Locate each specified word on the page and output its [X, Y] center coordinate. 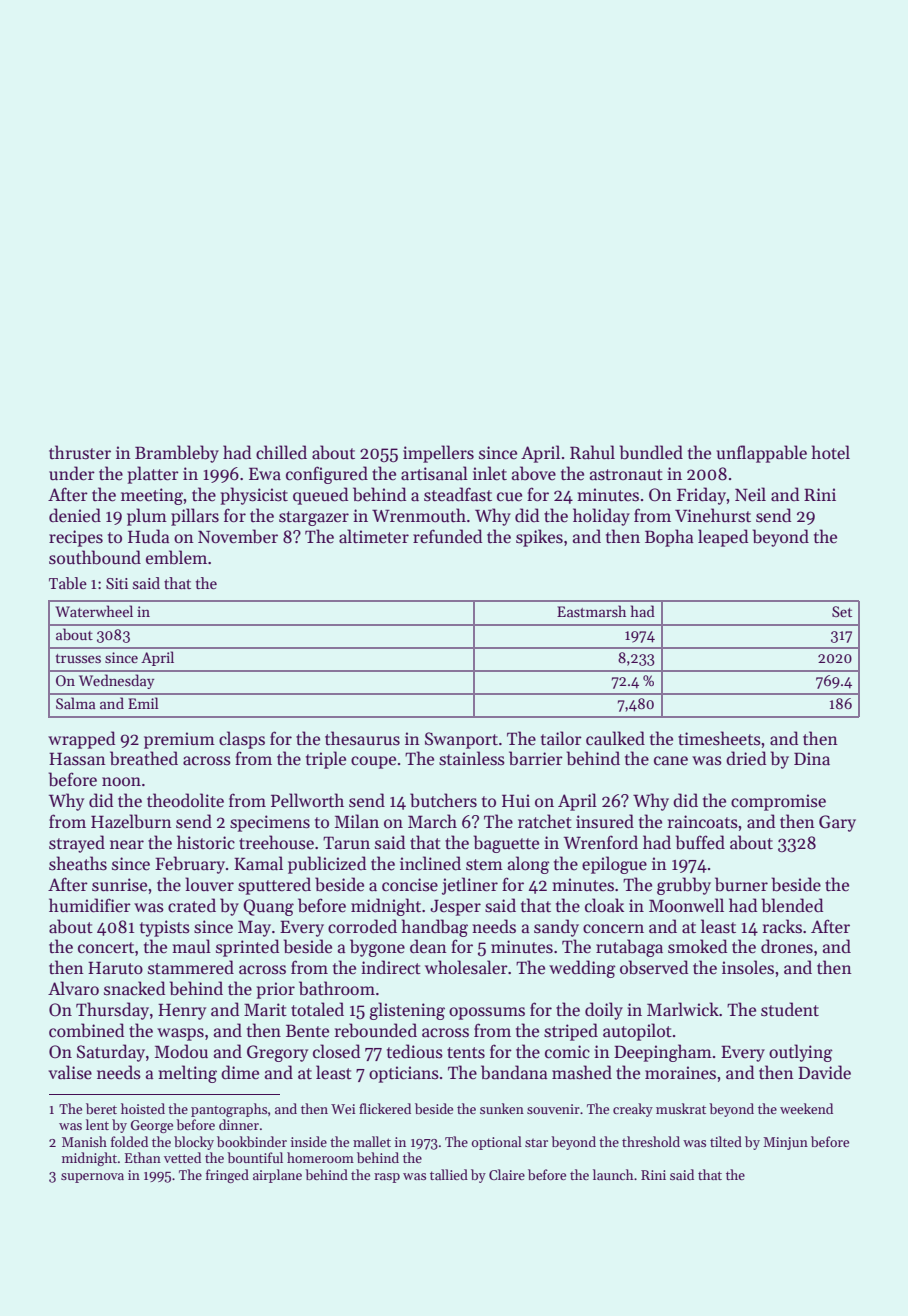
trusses [78, 658]
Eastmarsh [591, 611]
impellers [438, 454]
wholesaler [466, 967]
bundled [651, 452]
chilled [281, 452]
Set [842, 611]
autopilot [637, 1032]
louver [209, 884]
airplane [277, 1176]
